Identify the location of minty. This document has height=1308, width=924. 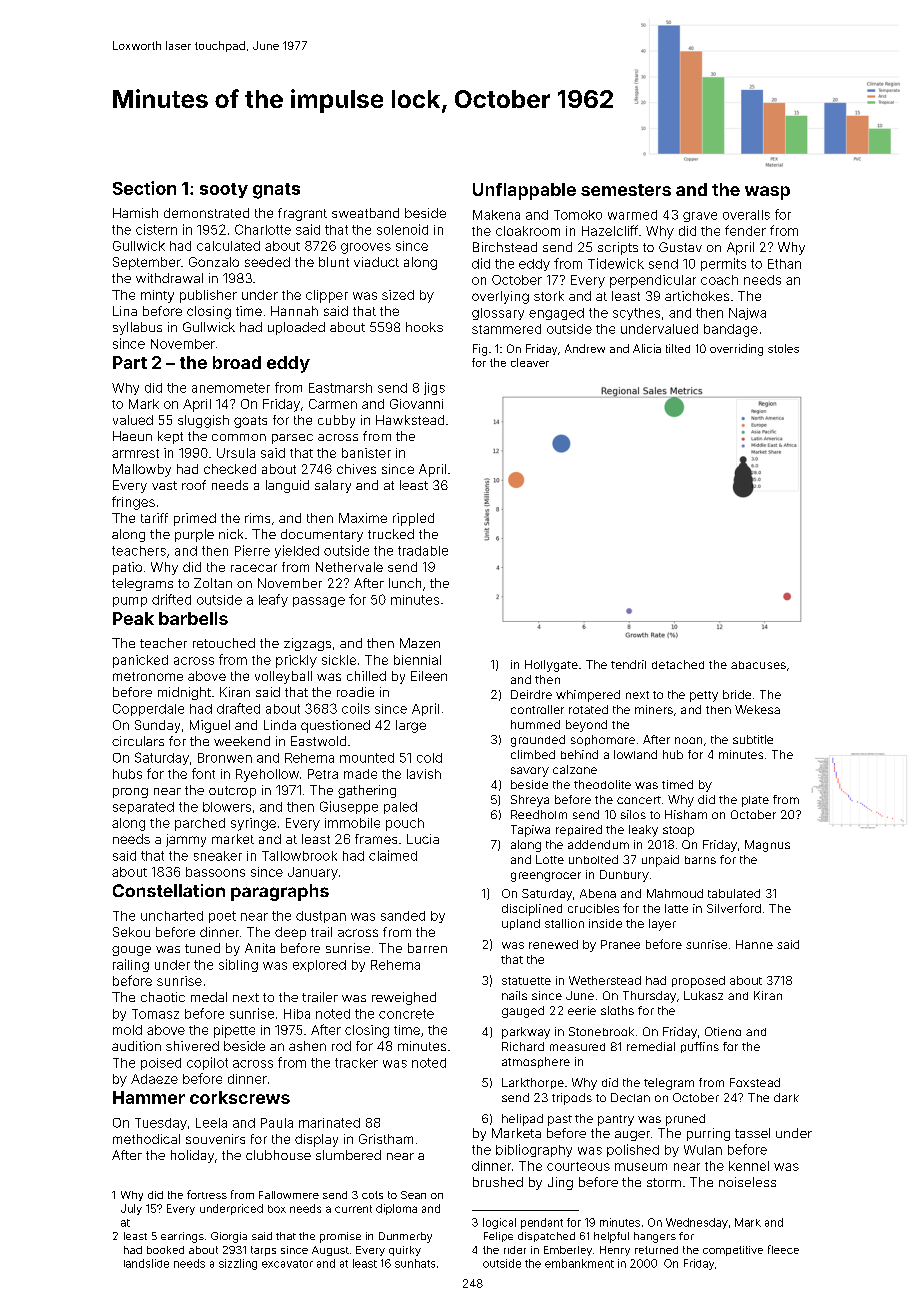
(157, 296).
